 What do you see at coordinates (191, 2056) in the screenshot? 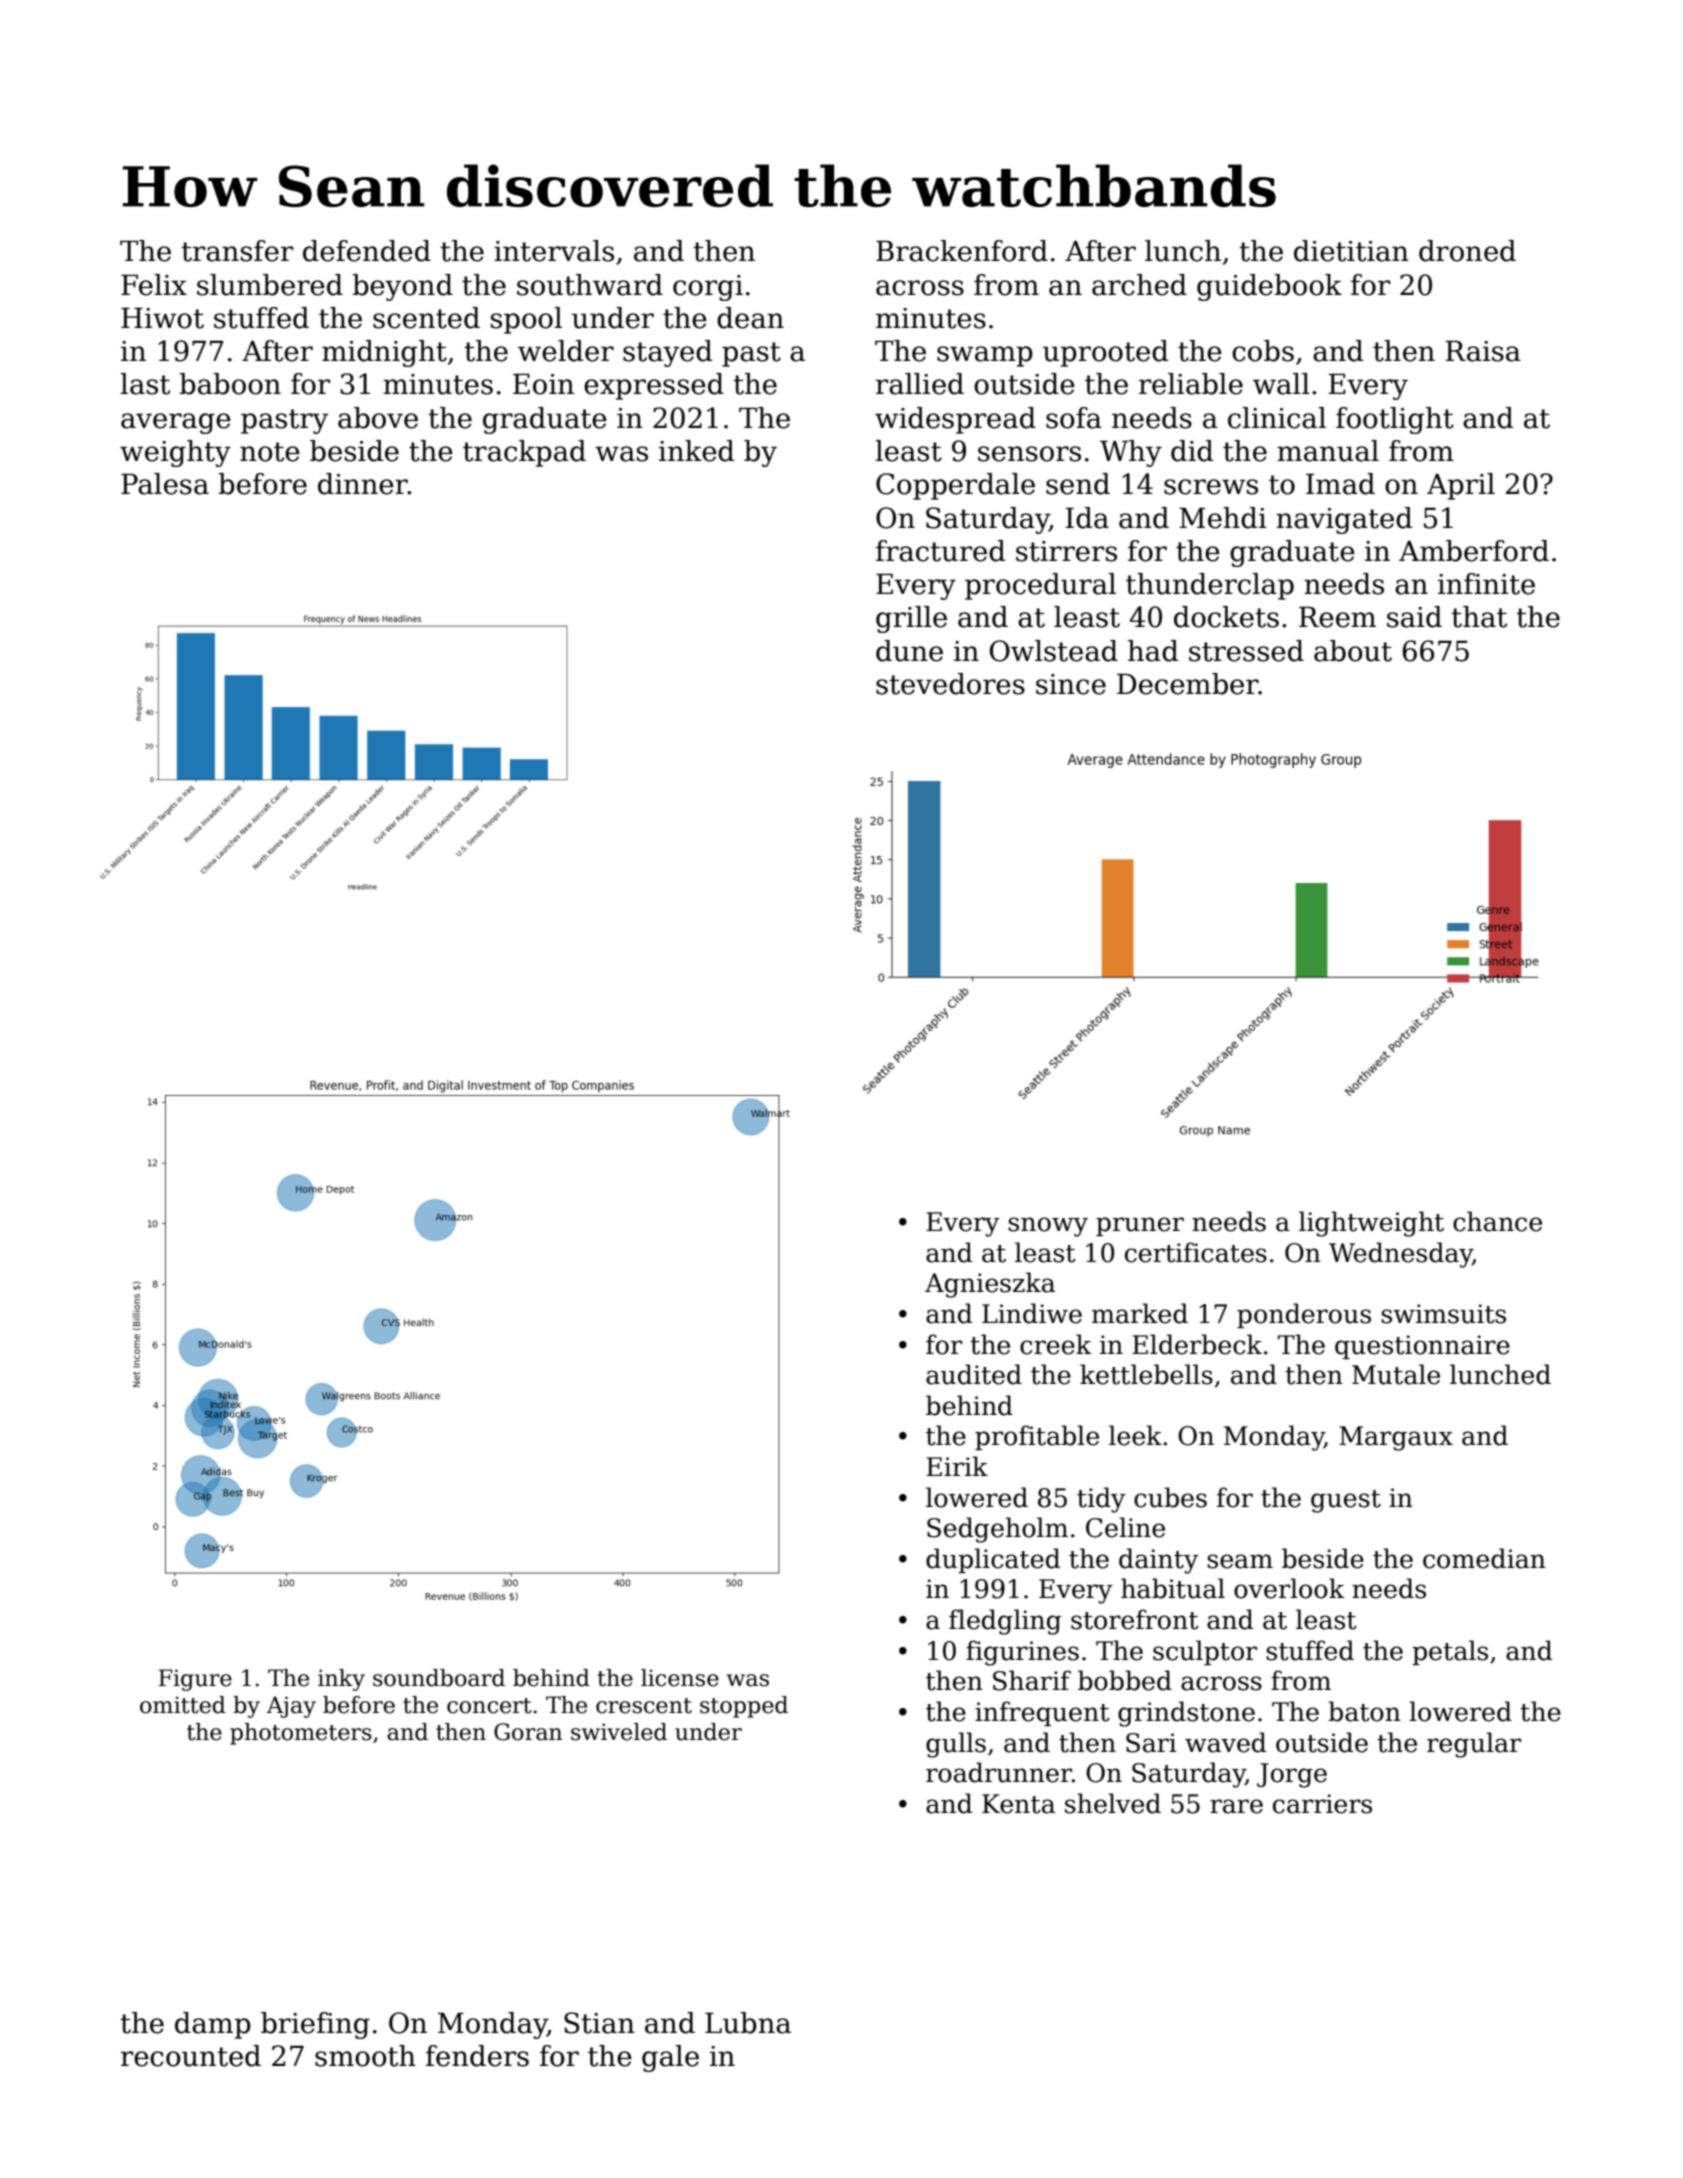
I see `recounted` at bounding box center [191, 2056].
